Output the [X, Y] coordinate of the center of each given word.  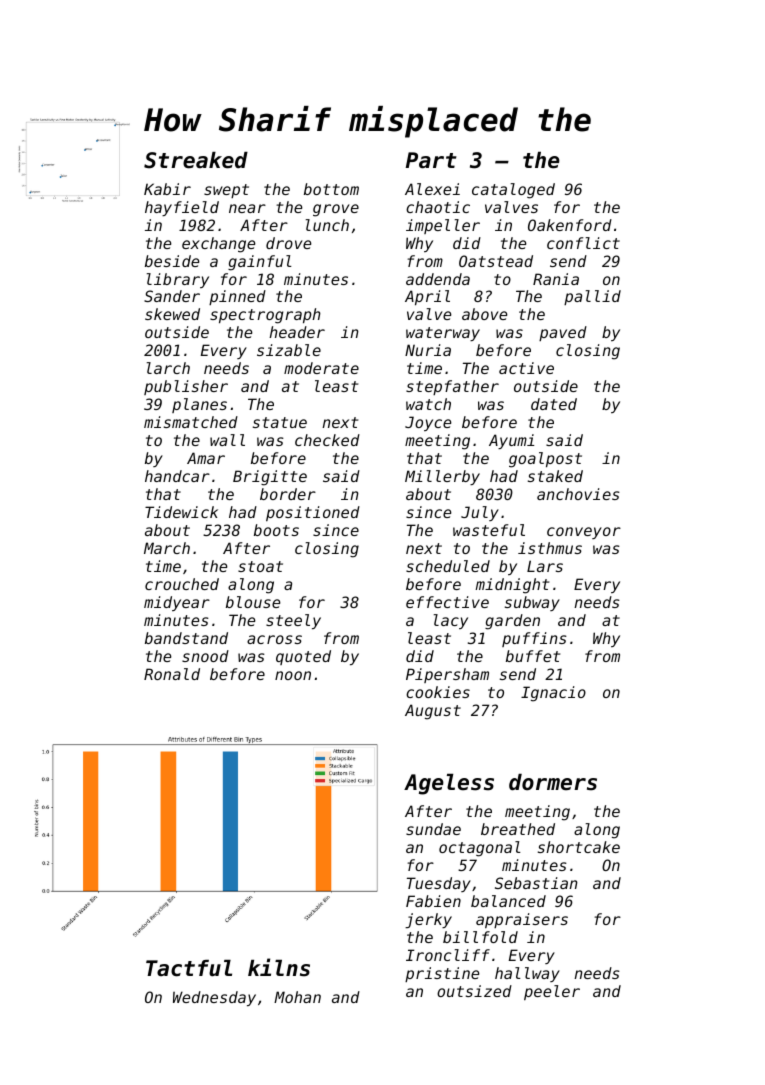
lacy [451, 621]
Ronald [172, 674]
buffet [533, 656]
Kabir [167, 189]
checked [327, 440]
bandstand [186, 638]
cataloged [513, 191]
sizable [289, 350]
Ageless [449, 784]
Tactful [189, 968]
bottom [331, 189]
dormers [553, 782]
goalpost [545, 460]
